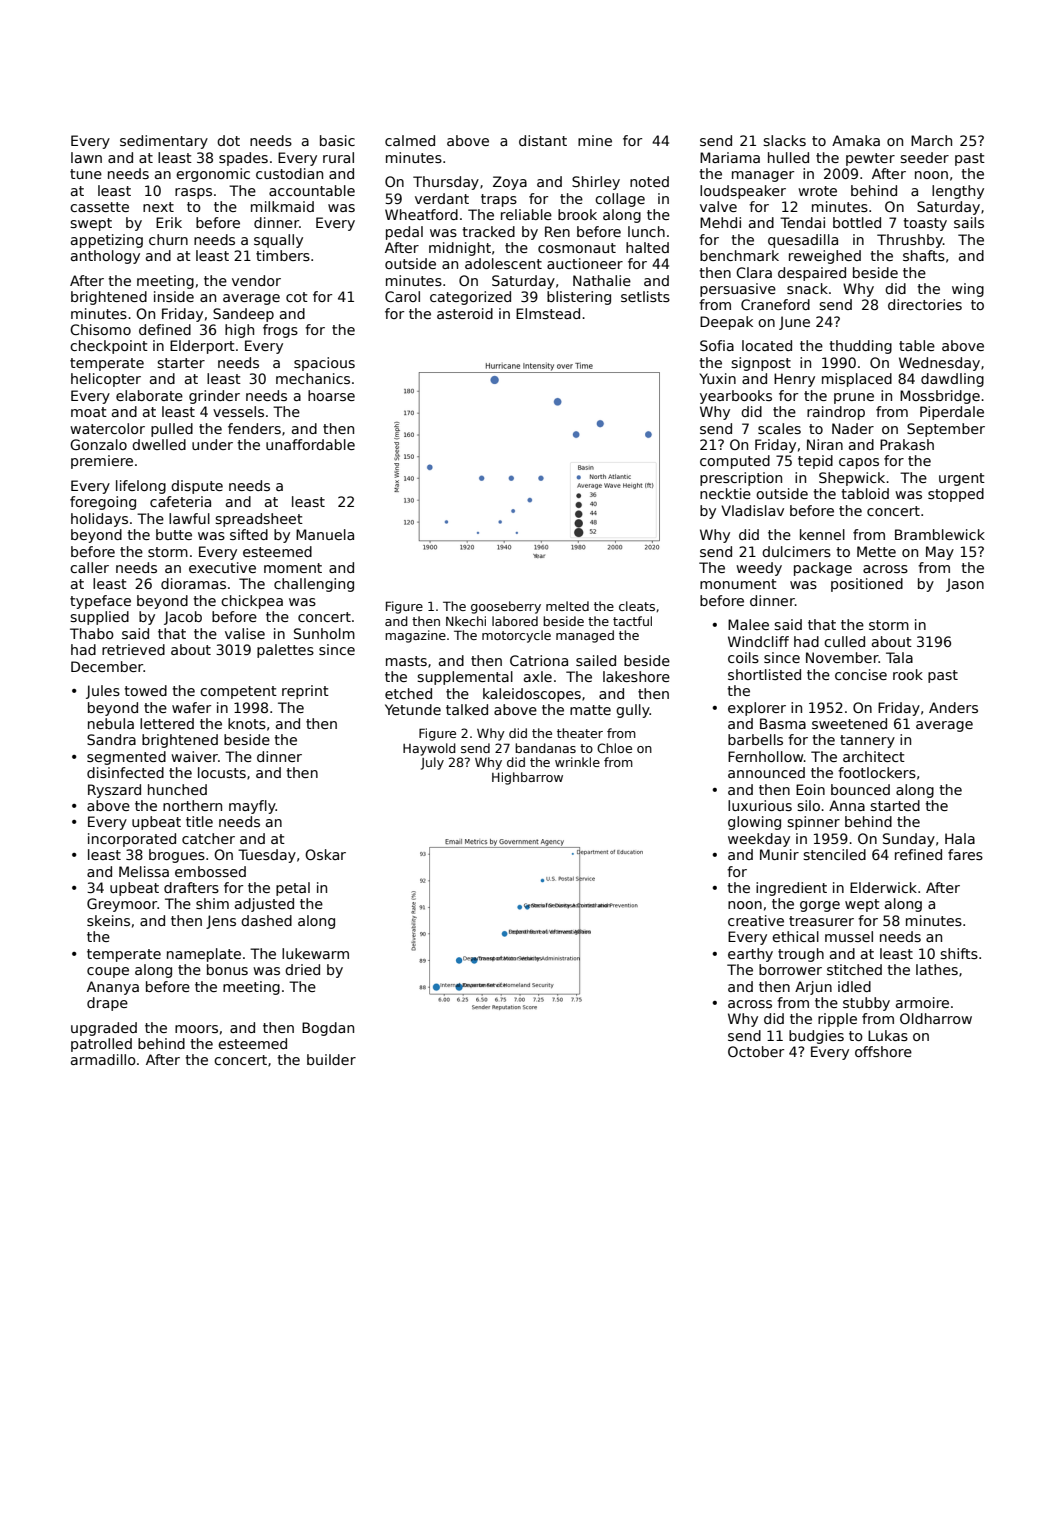  I want to click on creative, so click(756, 920).
